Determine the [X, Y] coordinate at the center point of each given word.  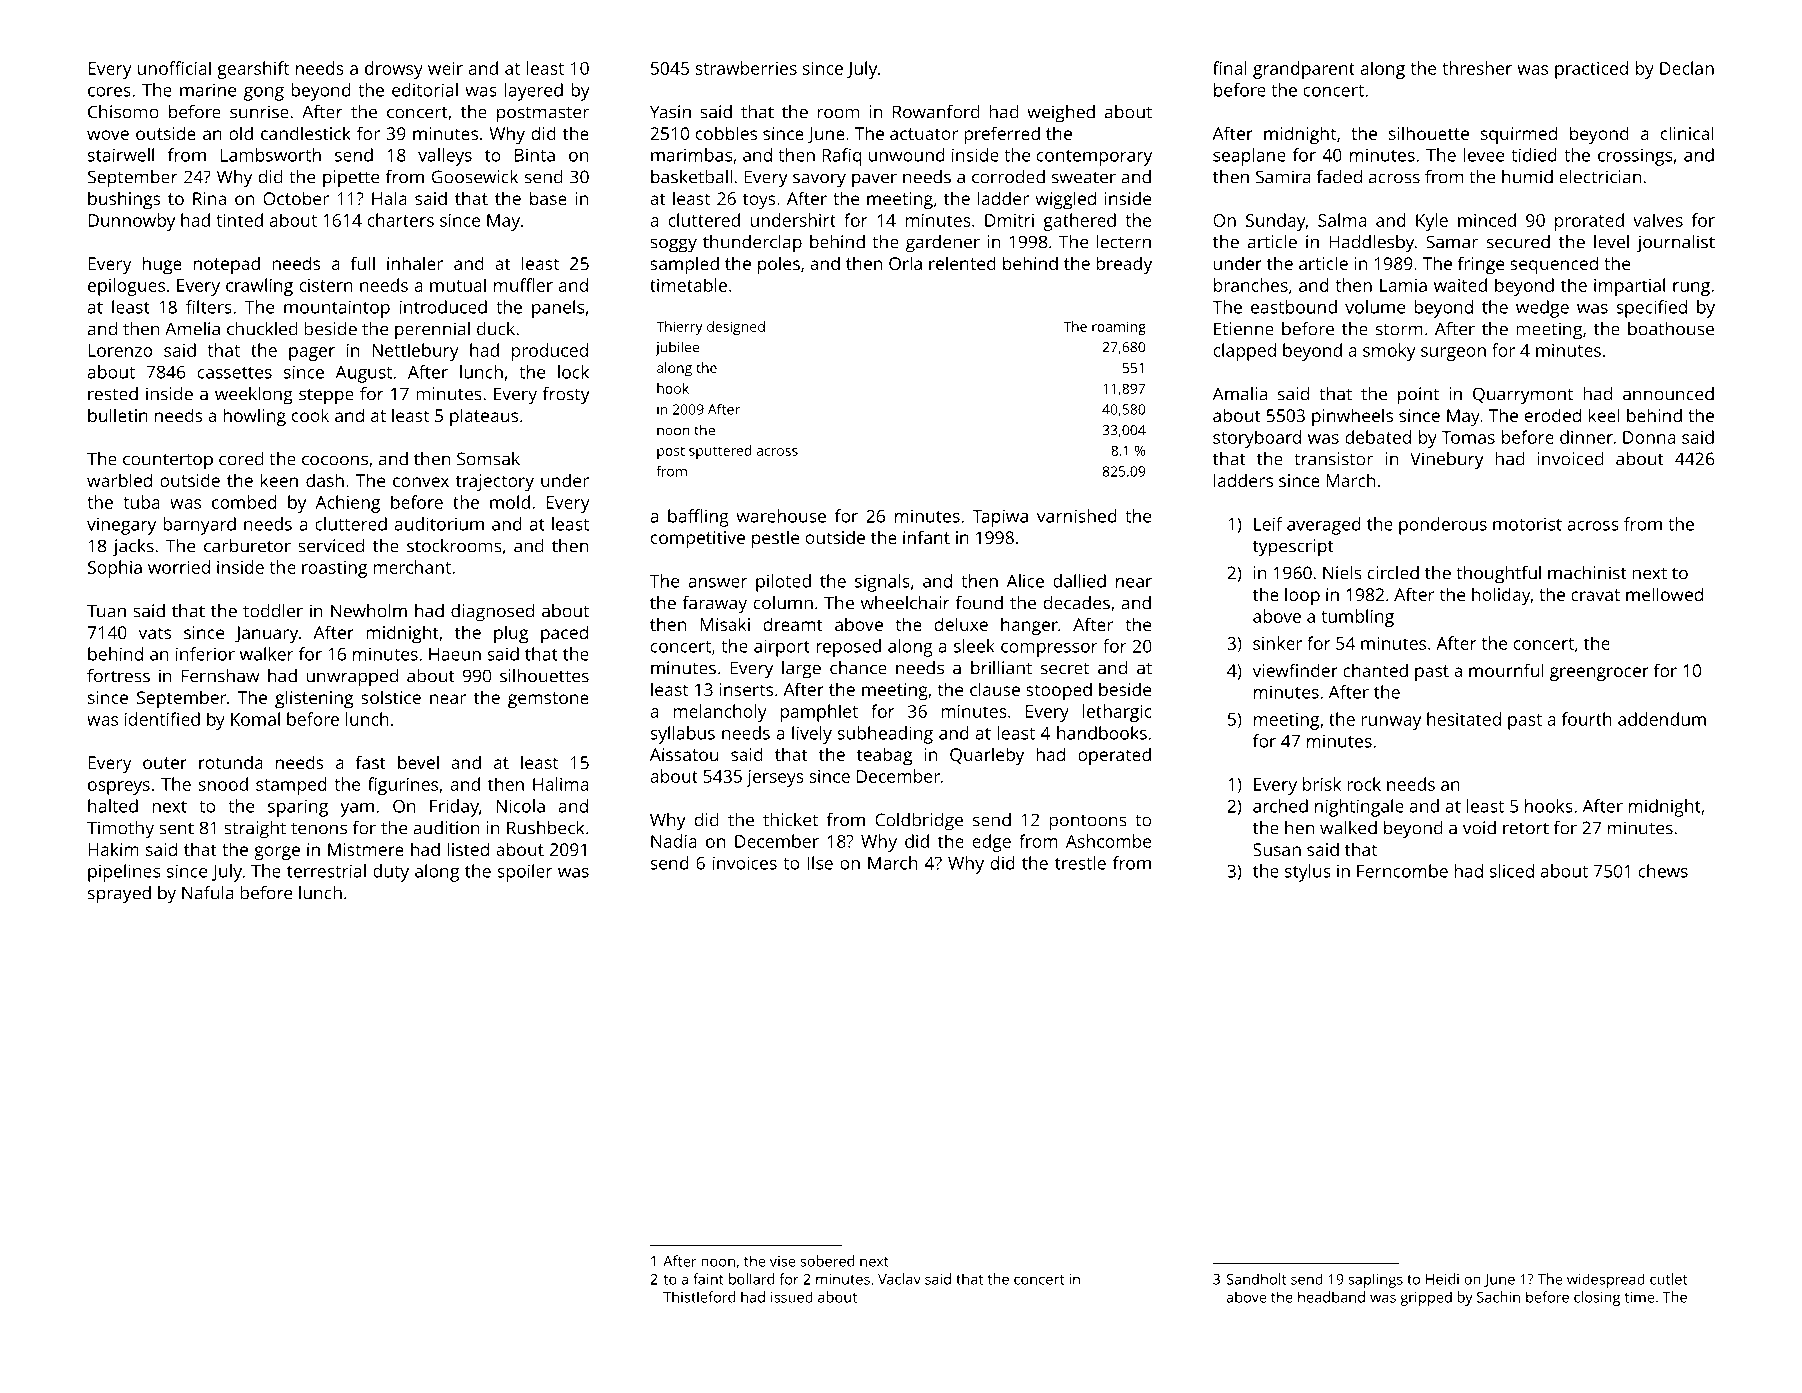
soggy [673, 245]
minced [1487, 220]
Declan [1687, 68]
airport [782, 648]
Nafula [208, 893]
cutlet [1668, 1279]
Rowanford [936, 112]
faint [708, 1279]
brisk [1322, 784]
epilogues [126, 287]
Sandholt [1256, 1279]
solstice [391, 697]
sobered [827, 1261]
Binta [535, 155]
